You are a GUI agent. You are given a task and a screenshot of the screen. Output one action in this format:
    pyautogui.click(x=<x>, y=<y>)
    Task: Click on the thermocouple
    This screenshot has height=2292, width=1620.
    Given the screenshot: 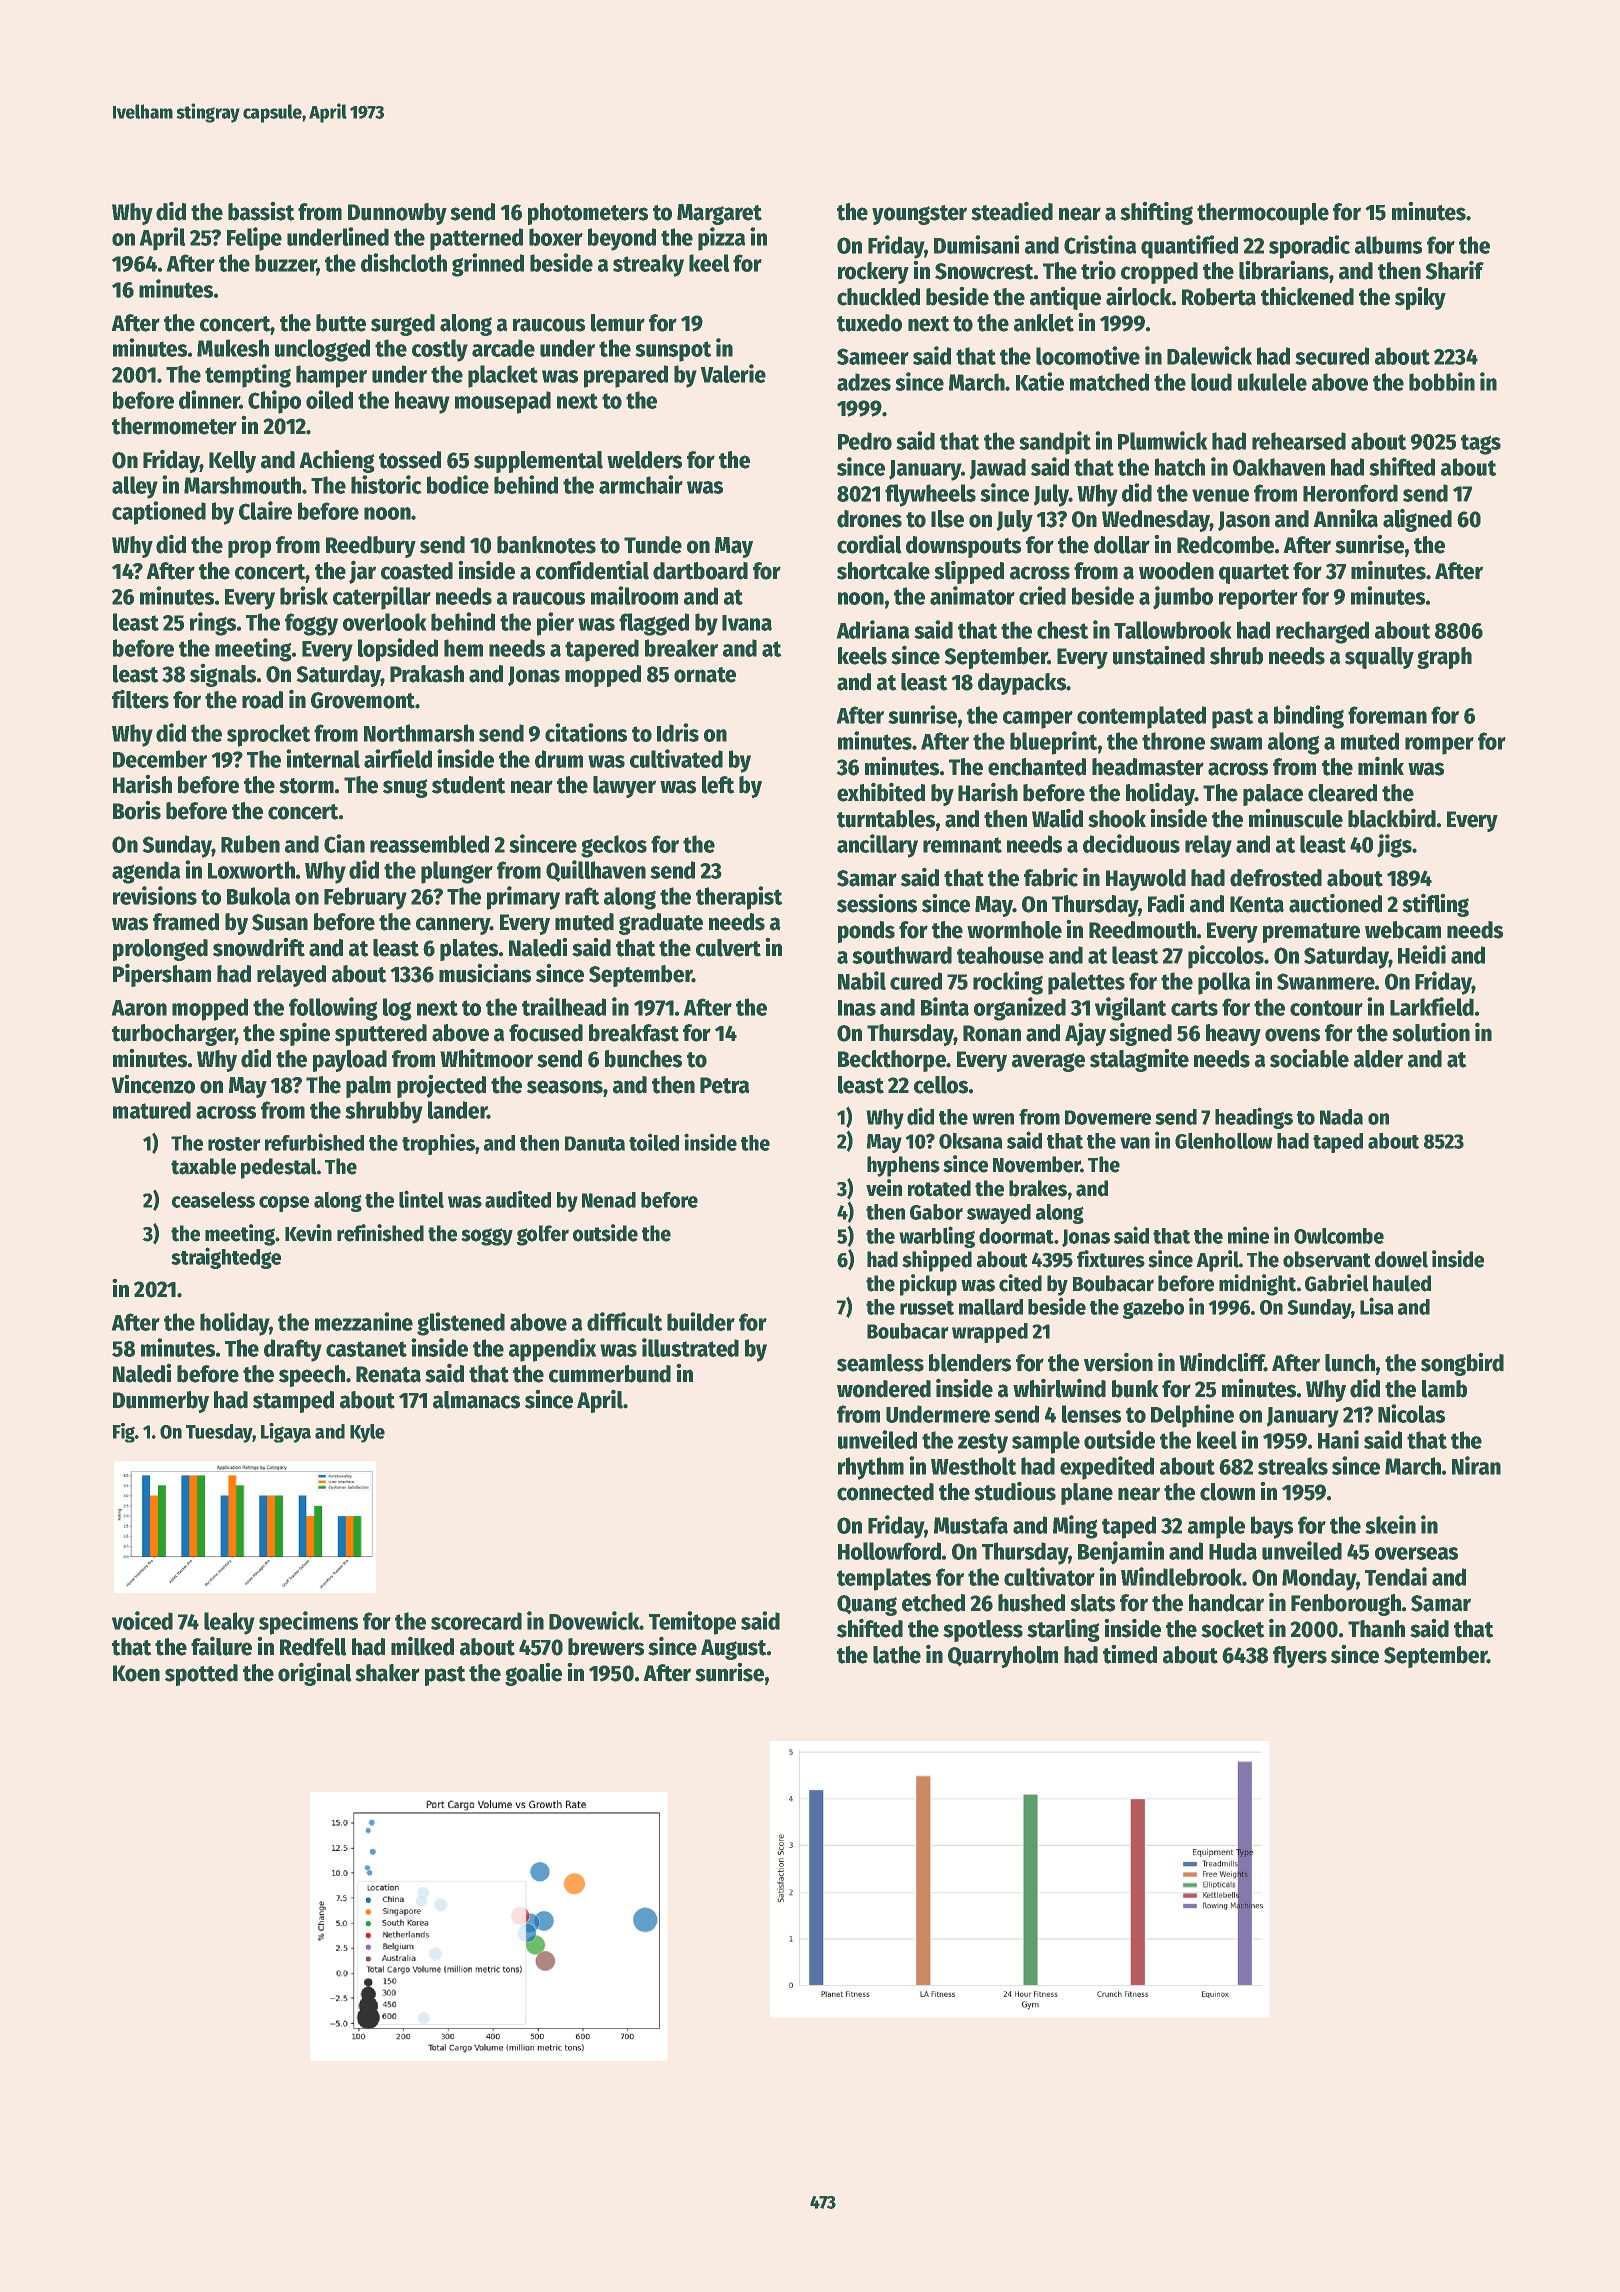 What is the action you would take?
    pyautogui.click(x=1263, y=214)
